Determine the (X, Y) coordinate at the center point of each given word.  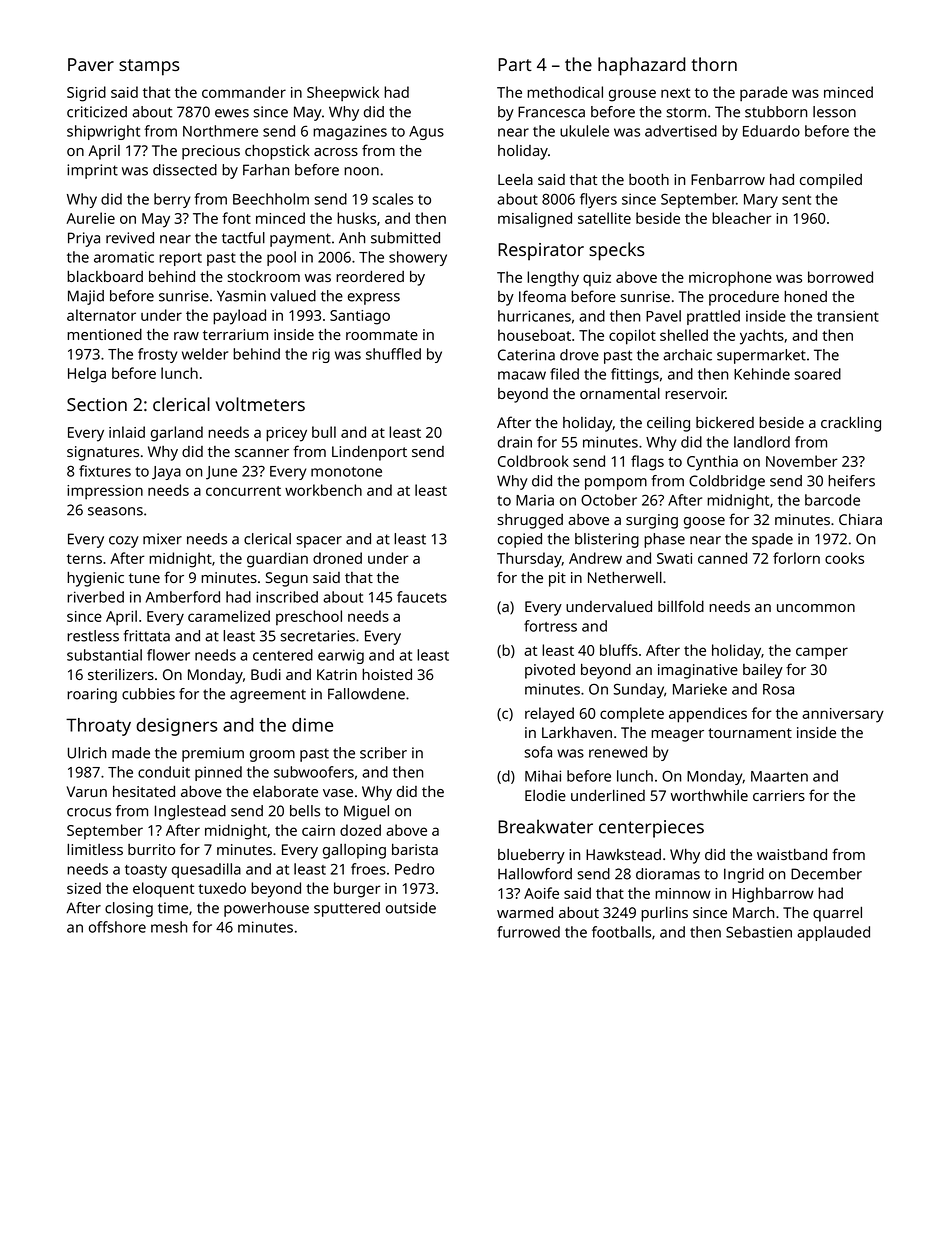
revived (130, 238)
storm (686, 112)
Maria (535, 500)
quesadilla (206, 870)
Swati (674, 558)
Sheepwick (343, 94)
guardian (277, 560)
